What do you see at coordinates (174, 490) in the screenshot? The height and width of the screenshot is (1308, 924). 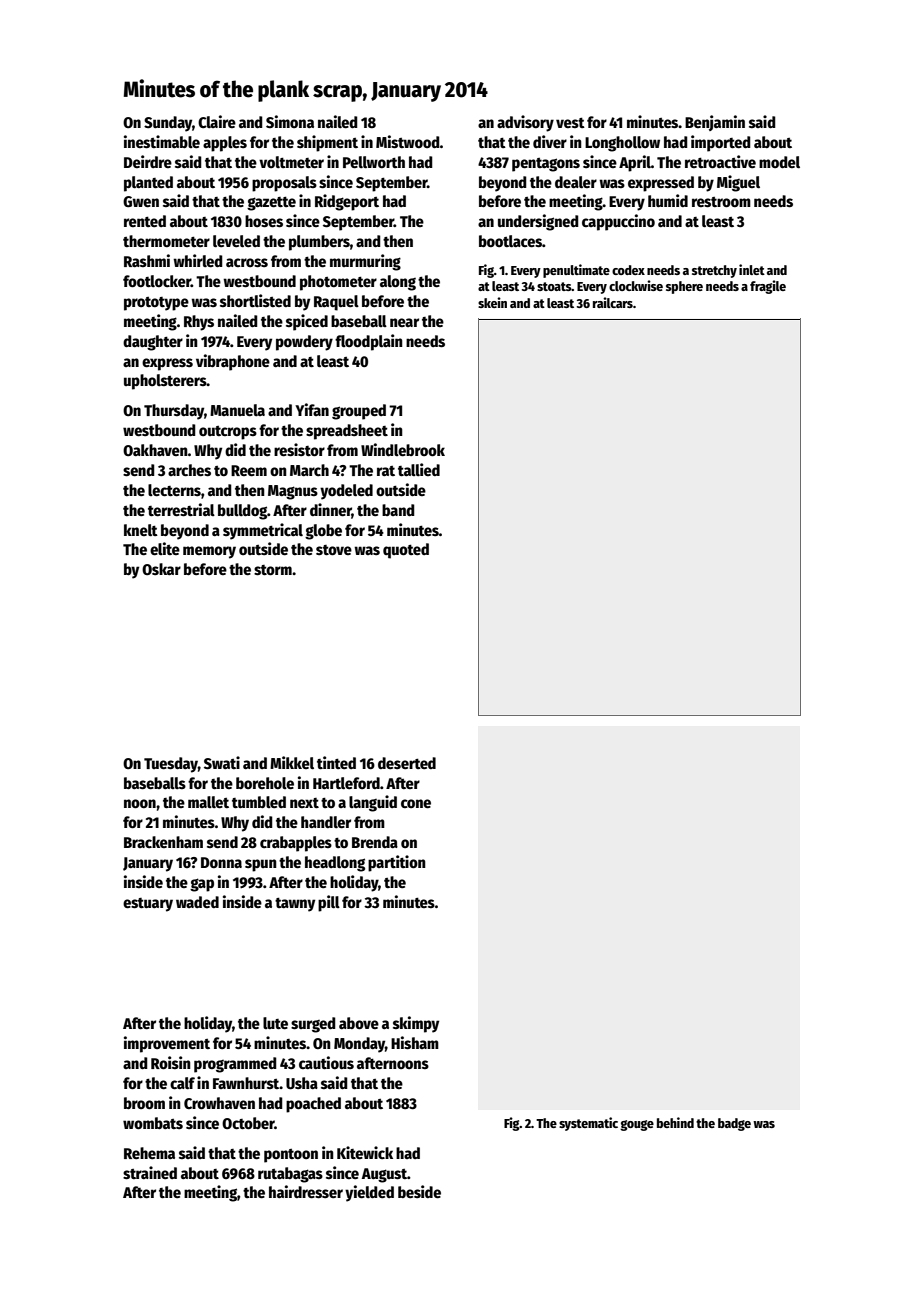 I see `lecterns` at bounding box center [174, 490].
